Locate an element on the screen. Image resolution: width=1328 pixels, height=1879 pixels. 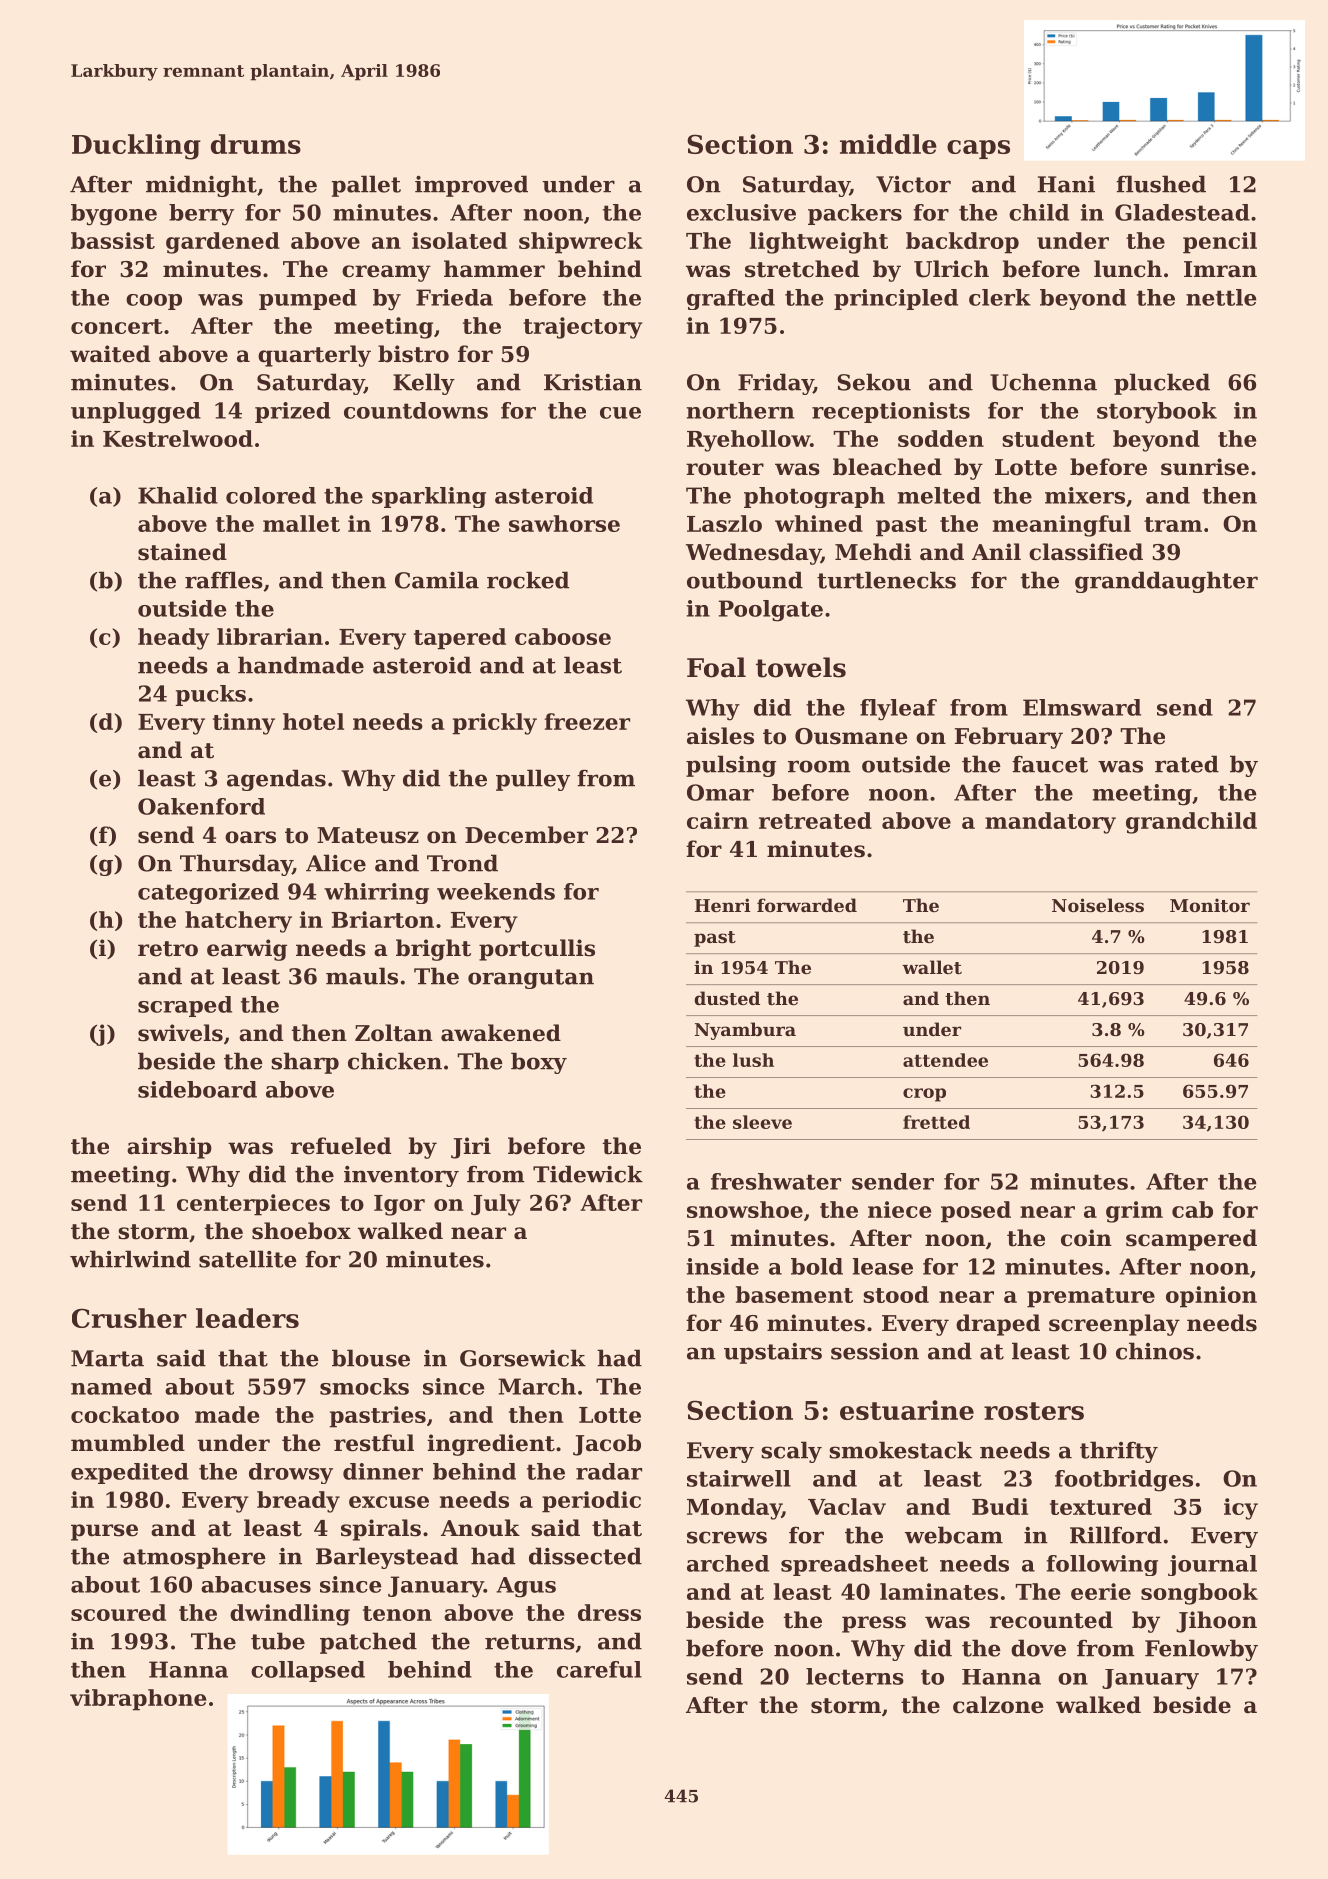
mauls is located at coordinates (362, 976).
